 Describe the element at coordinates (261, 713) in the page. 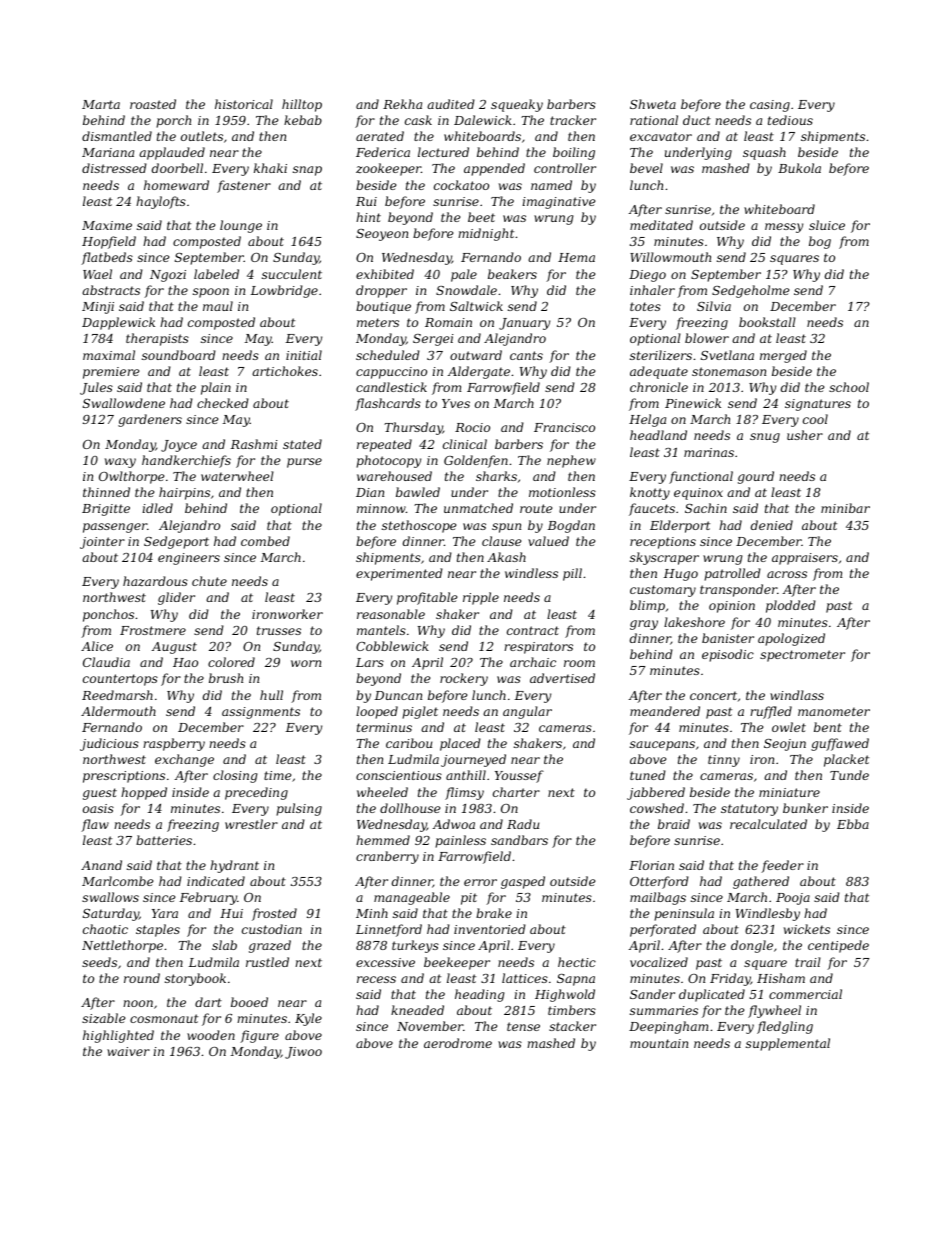

I see `assignments` at that location.
